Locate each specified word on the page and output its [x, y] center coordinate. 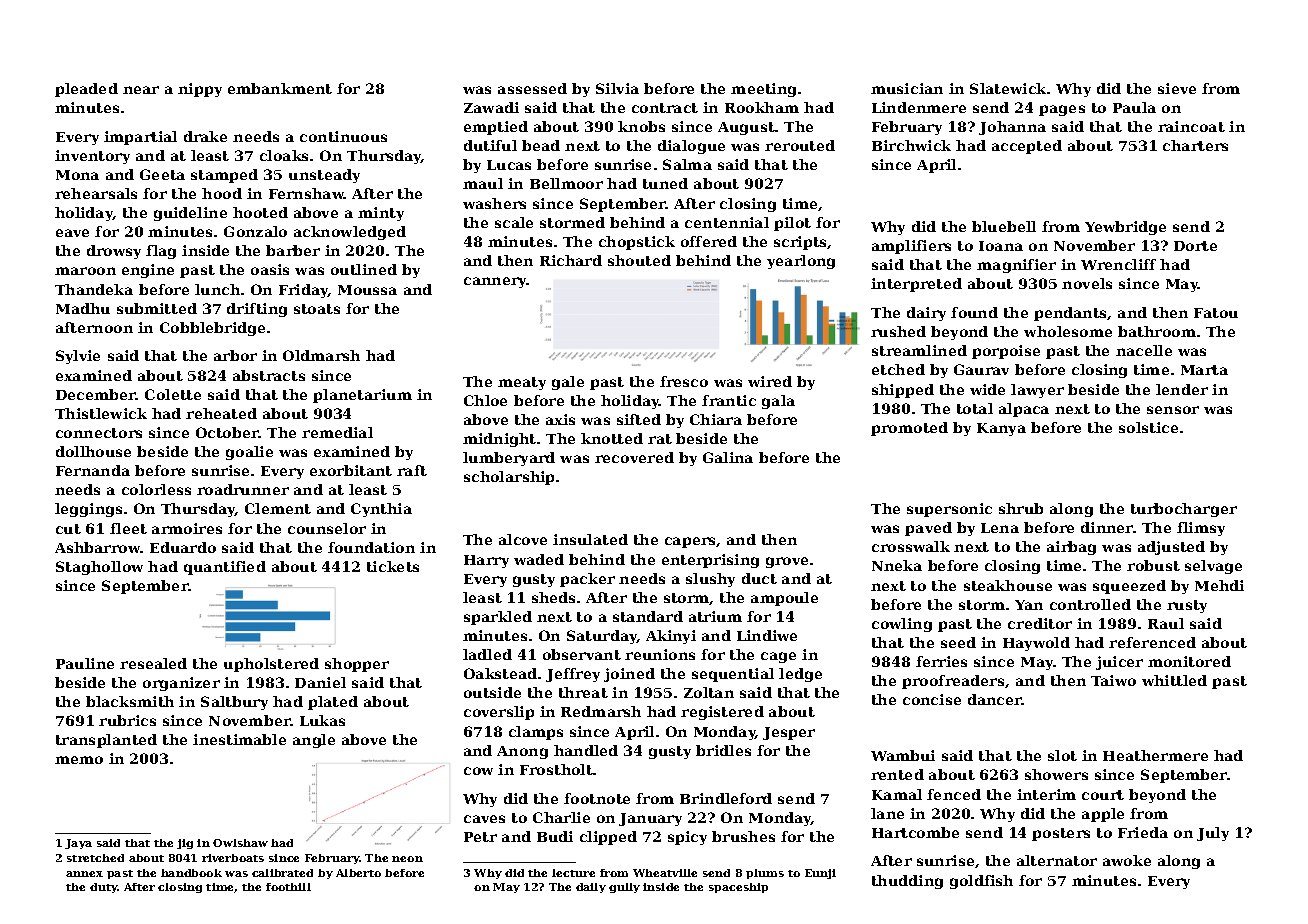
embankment [280, 88]
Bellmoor [566, 183]
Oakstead [500, 673]
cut [68, 529]
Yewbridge [1125, 228]
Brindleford [726, 798]
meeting [763, 90]
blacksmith [130, 701]
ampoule [784, 599]
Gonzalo [255, 231]
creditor [1040, 623]
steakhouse [1008, 585]
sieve [1177, 88]
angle [314, 741]
